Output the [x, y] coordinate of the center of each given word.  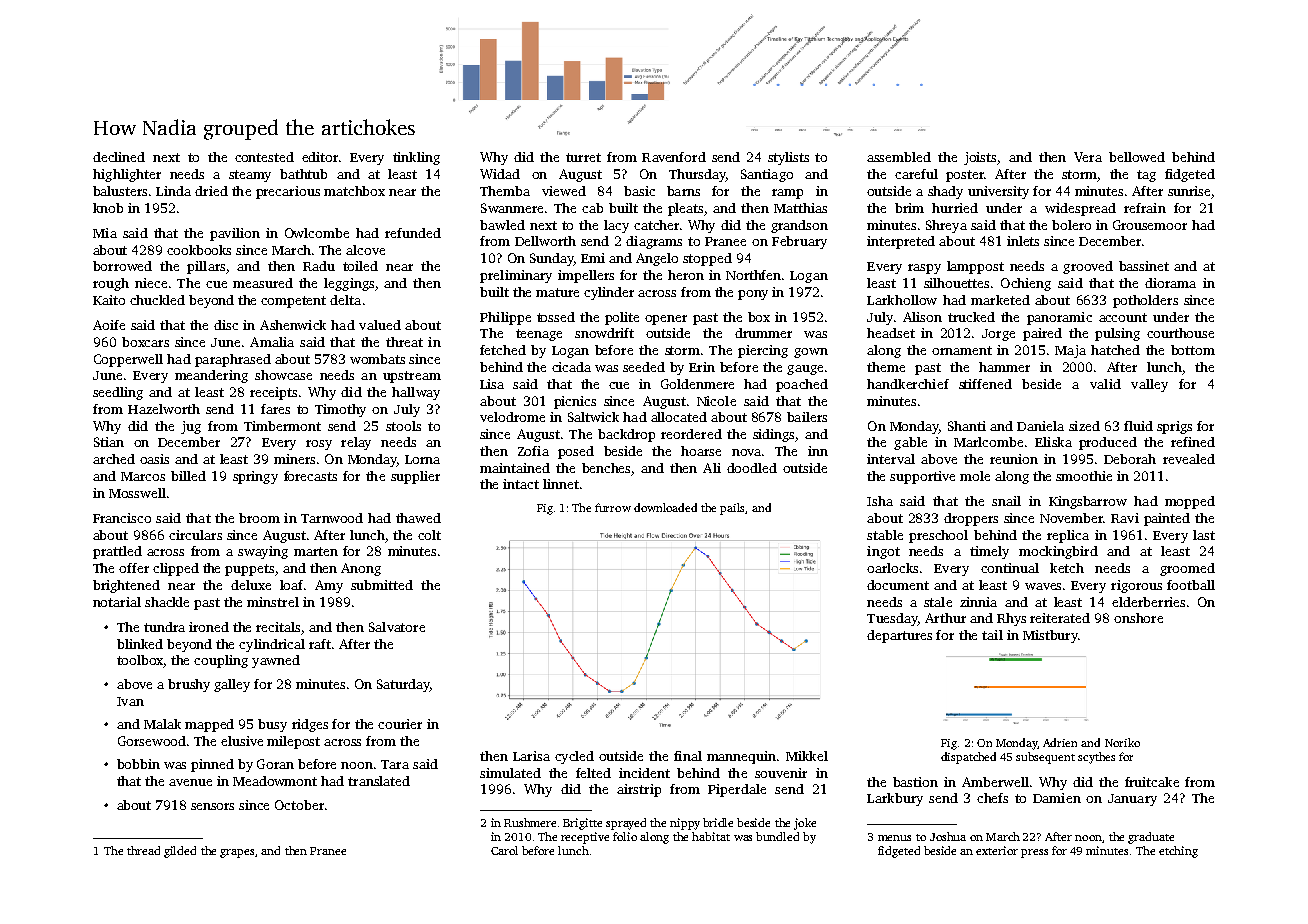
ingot [883, 552]
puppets [249, 570]
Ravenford [674, 157]
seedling [118, 393]
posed [576, 452]
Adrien [1060, 742]
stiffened [985, 384]
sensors [212, 806]
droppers [971, 519]
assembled [899, 157]
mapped [209, 725]
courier [400, 724]
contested [264, 157]
